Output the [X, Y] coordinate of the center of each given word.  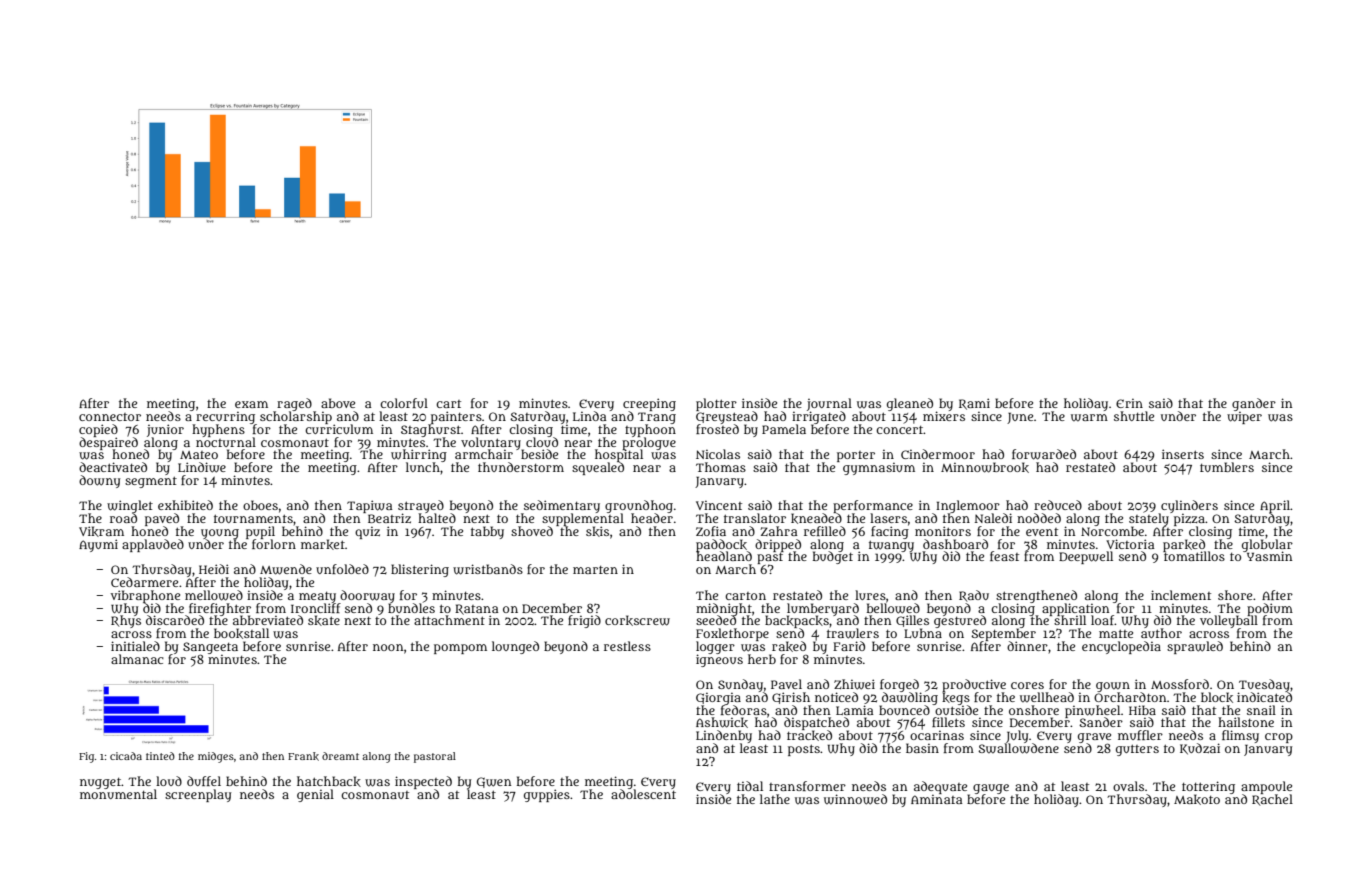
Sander [1101, 722]
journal [829, 404]
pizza [1189, 520]
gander [1254, 404]
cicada [126, 756]
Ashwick [722, 722]
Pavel [786, 684]
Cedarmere [144, 582]
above [338, 403]
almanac [137, 659]
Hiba [1142, 710]
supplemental [583, 520]
